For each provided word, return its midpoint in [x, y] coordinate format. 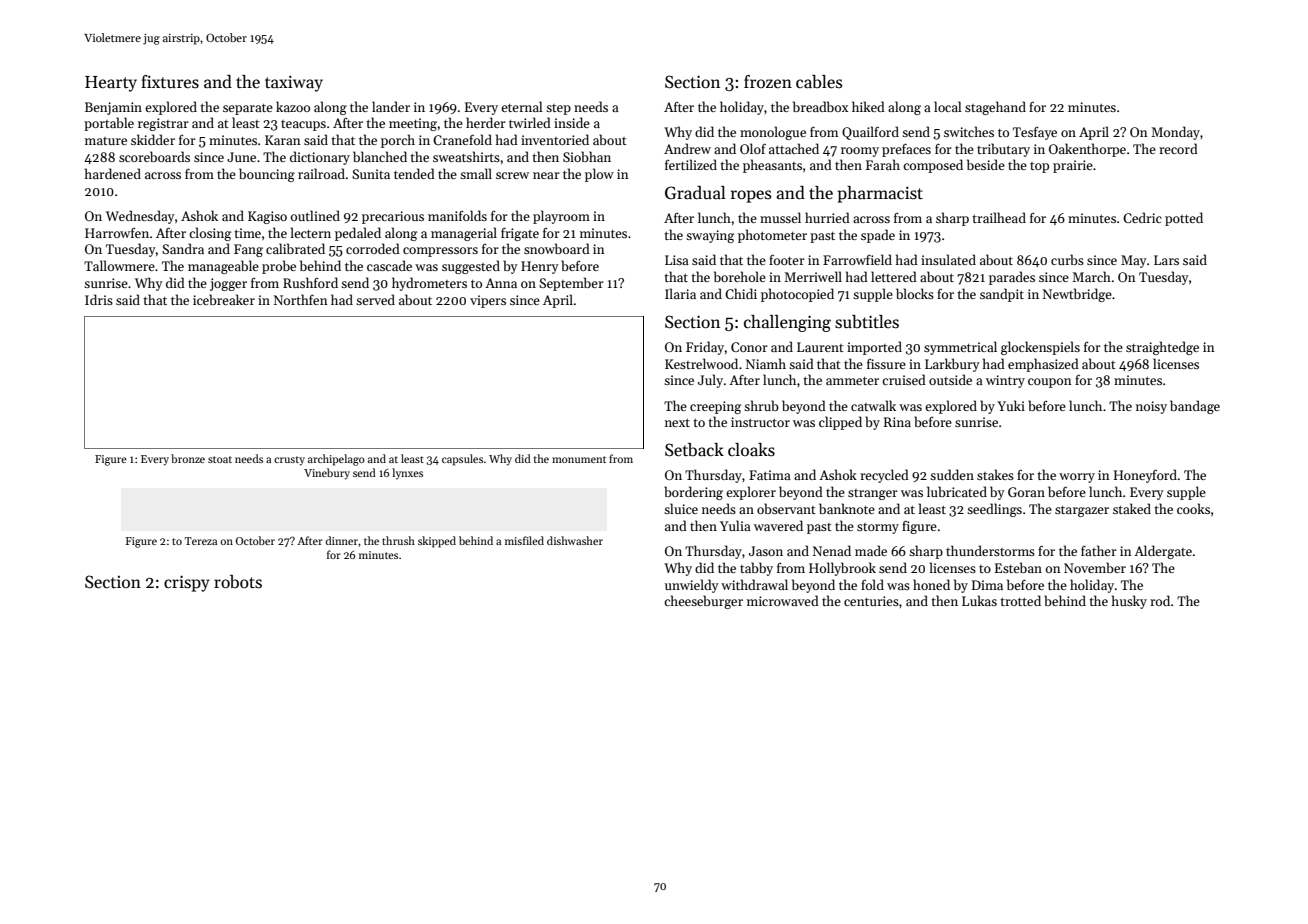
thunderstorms [990, 550]
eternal [522, 106]
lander [391, 106]
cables [819, 82]
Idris [99, 299]
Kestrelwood [701, 363]
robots [238, 582]
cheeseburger [703, 602]
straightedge [1162, 348]
